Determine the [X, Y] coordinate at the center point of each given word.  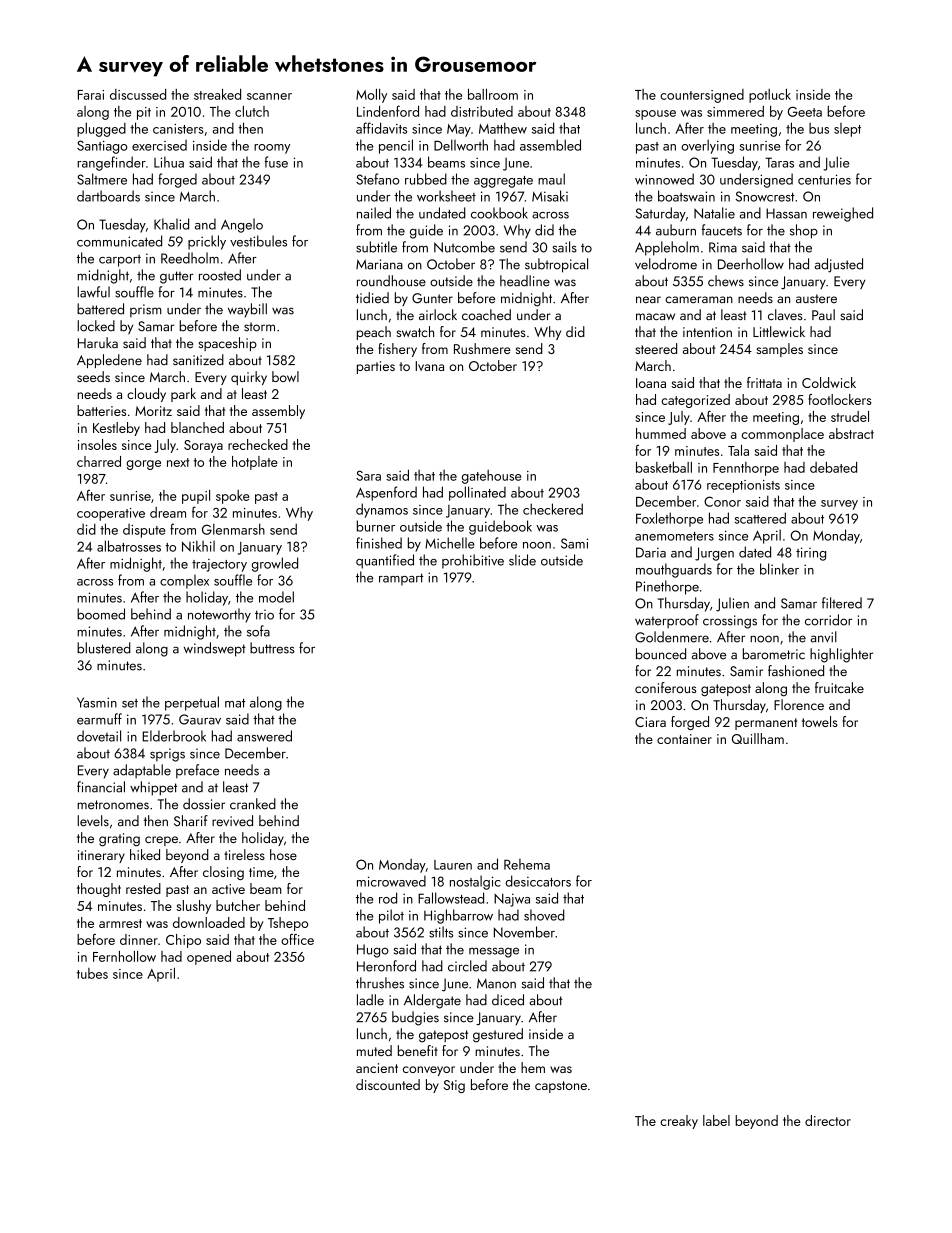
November [524, 932]
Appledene [109, 361]
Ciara [650, 722]
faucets [722, 230]
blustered [104, 648]
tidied [372, 298]
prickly [207, 242]
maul [551, 179]
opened [209, 958]
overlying [707, 146]
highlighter [841, 655]
